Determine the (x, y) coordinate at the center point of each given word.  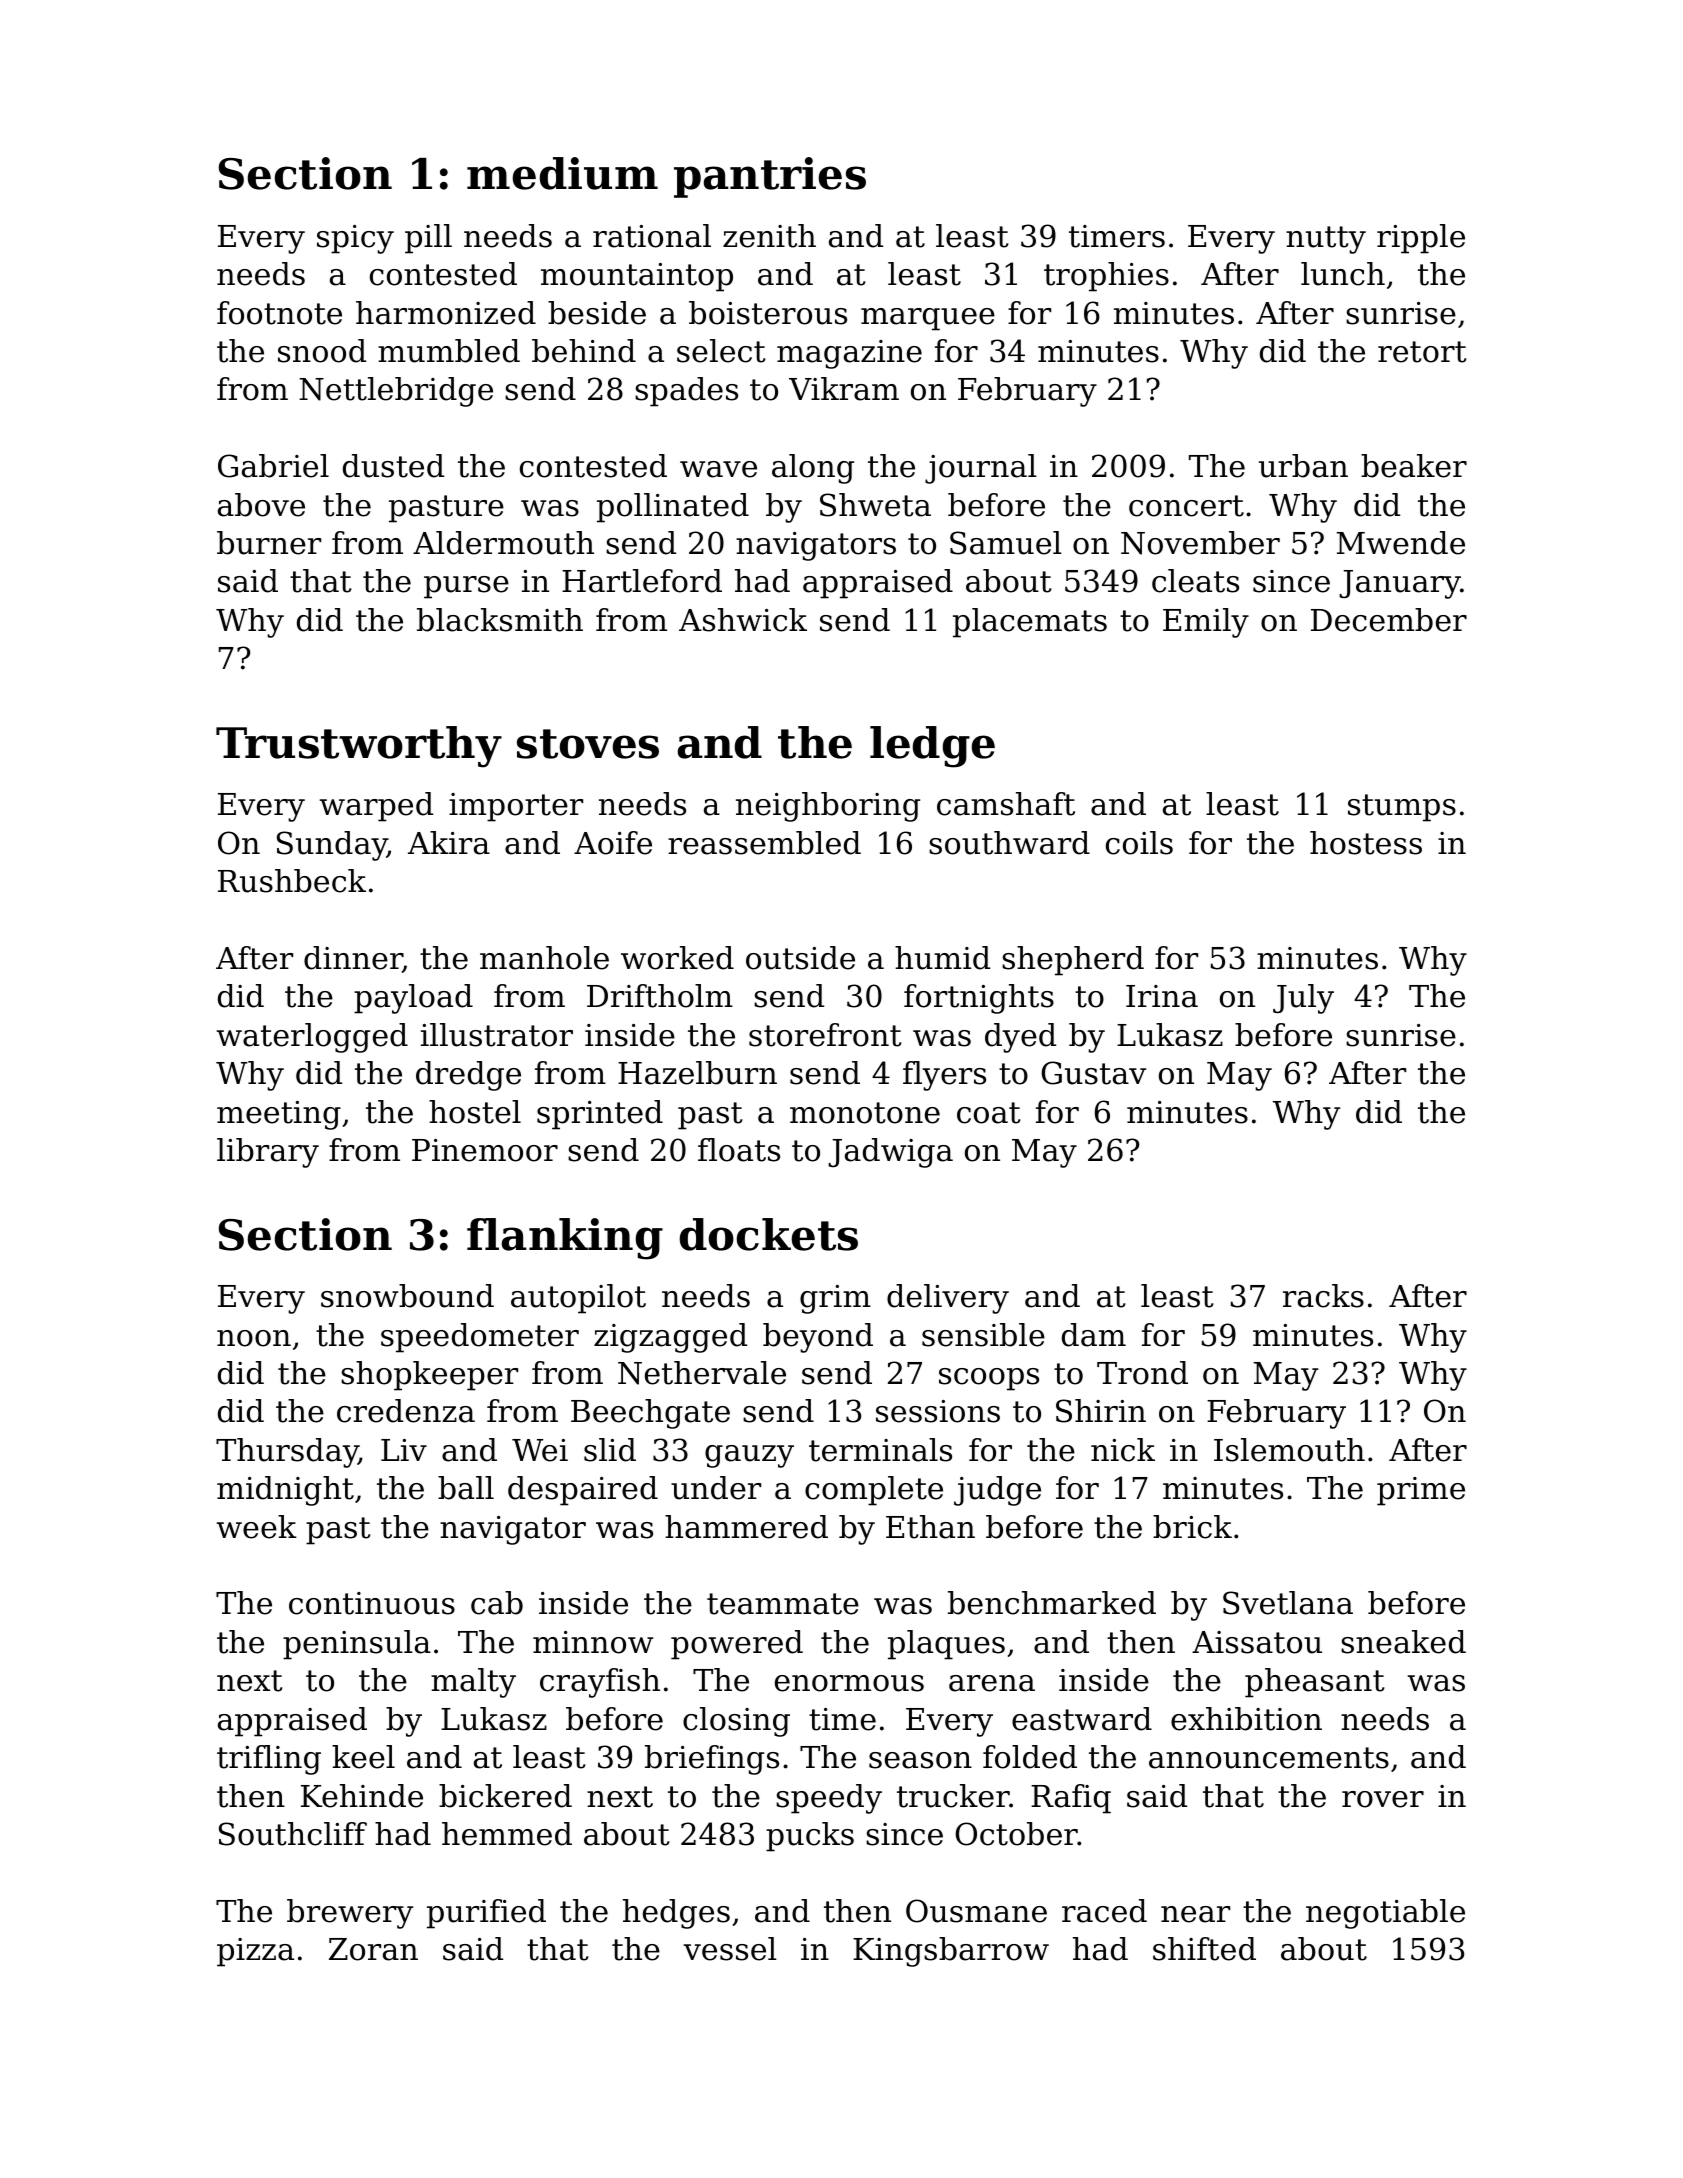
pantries (770, 177)
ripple (1421, 239)
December (1389, 620)
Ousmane (976, 1911)
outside (800, 958)
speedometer (480, 1338)
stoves (588, 744)
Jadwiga (890, 1153)
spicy (355, 239)
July (1303, 999)
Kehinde (362, 1796)
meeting (279, 1115)
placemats (1030, 623)
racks (1323, 1296)
